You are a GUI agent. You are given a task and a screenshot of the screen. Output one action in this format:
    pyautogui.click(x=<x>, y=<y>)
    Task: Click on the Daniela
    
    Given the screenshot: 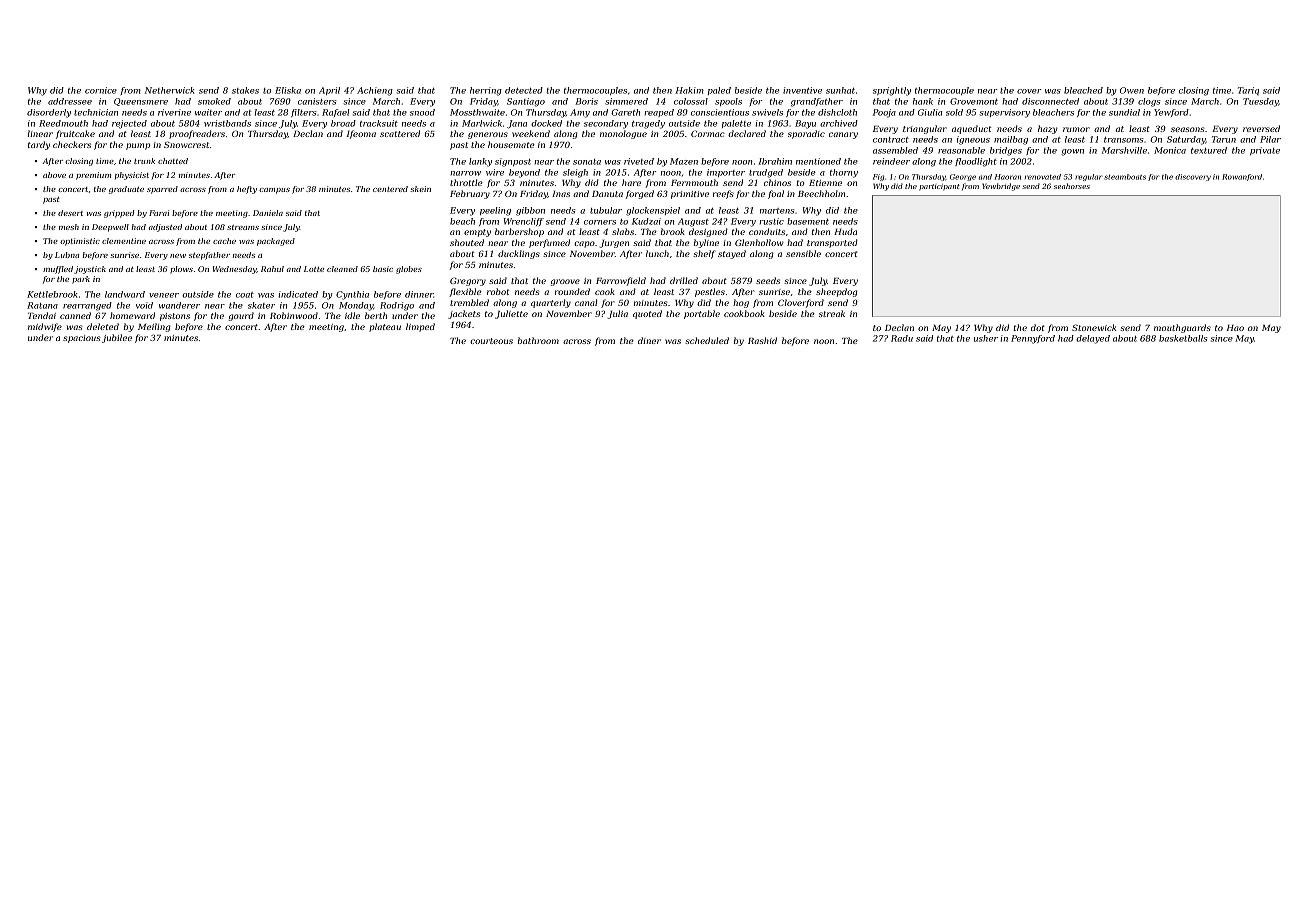 What is the action you would take?
    pyautogui.click(x=268, y=213)
